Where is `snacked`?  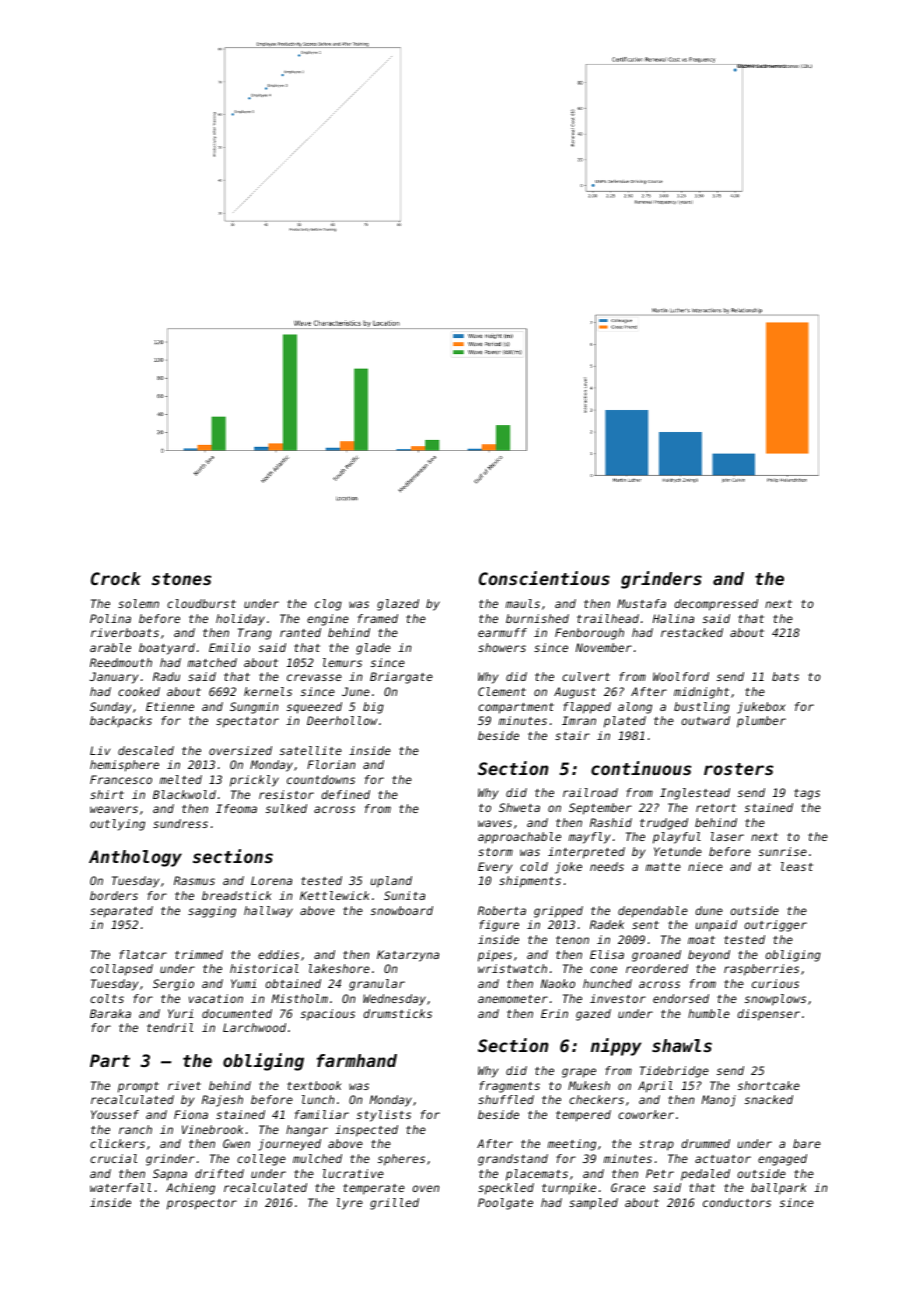 snacked is located at coordinates (769, 1099).
